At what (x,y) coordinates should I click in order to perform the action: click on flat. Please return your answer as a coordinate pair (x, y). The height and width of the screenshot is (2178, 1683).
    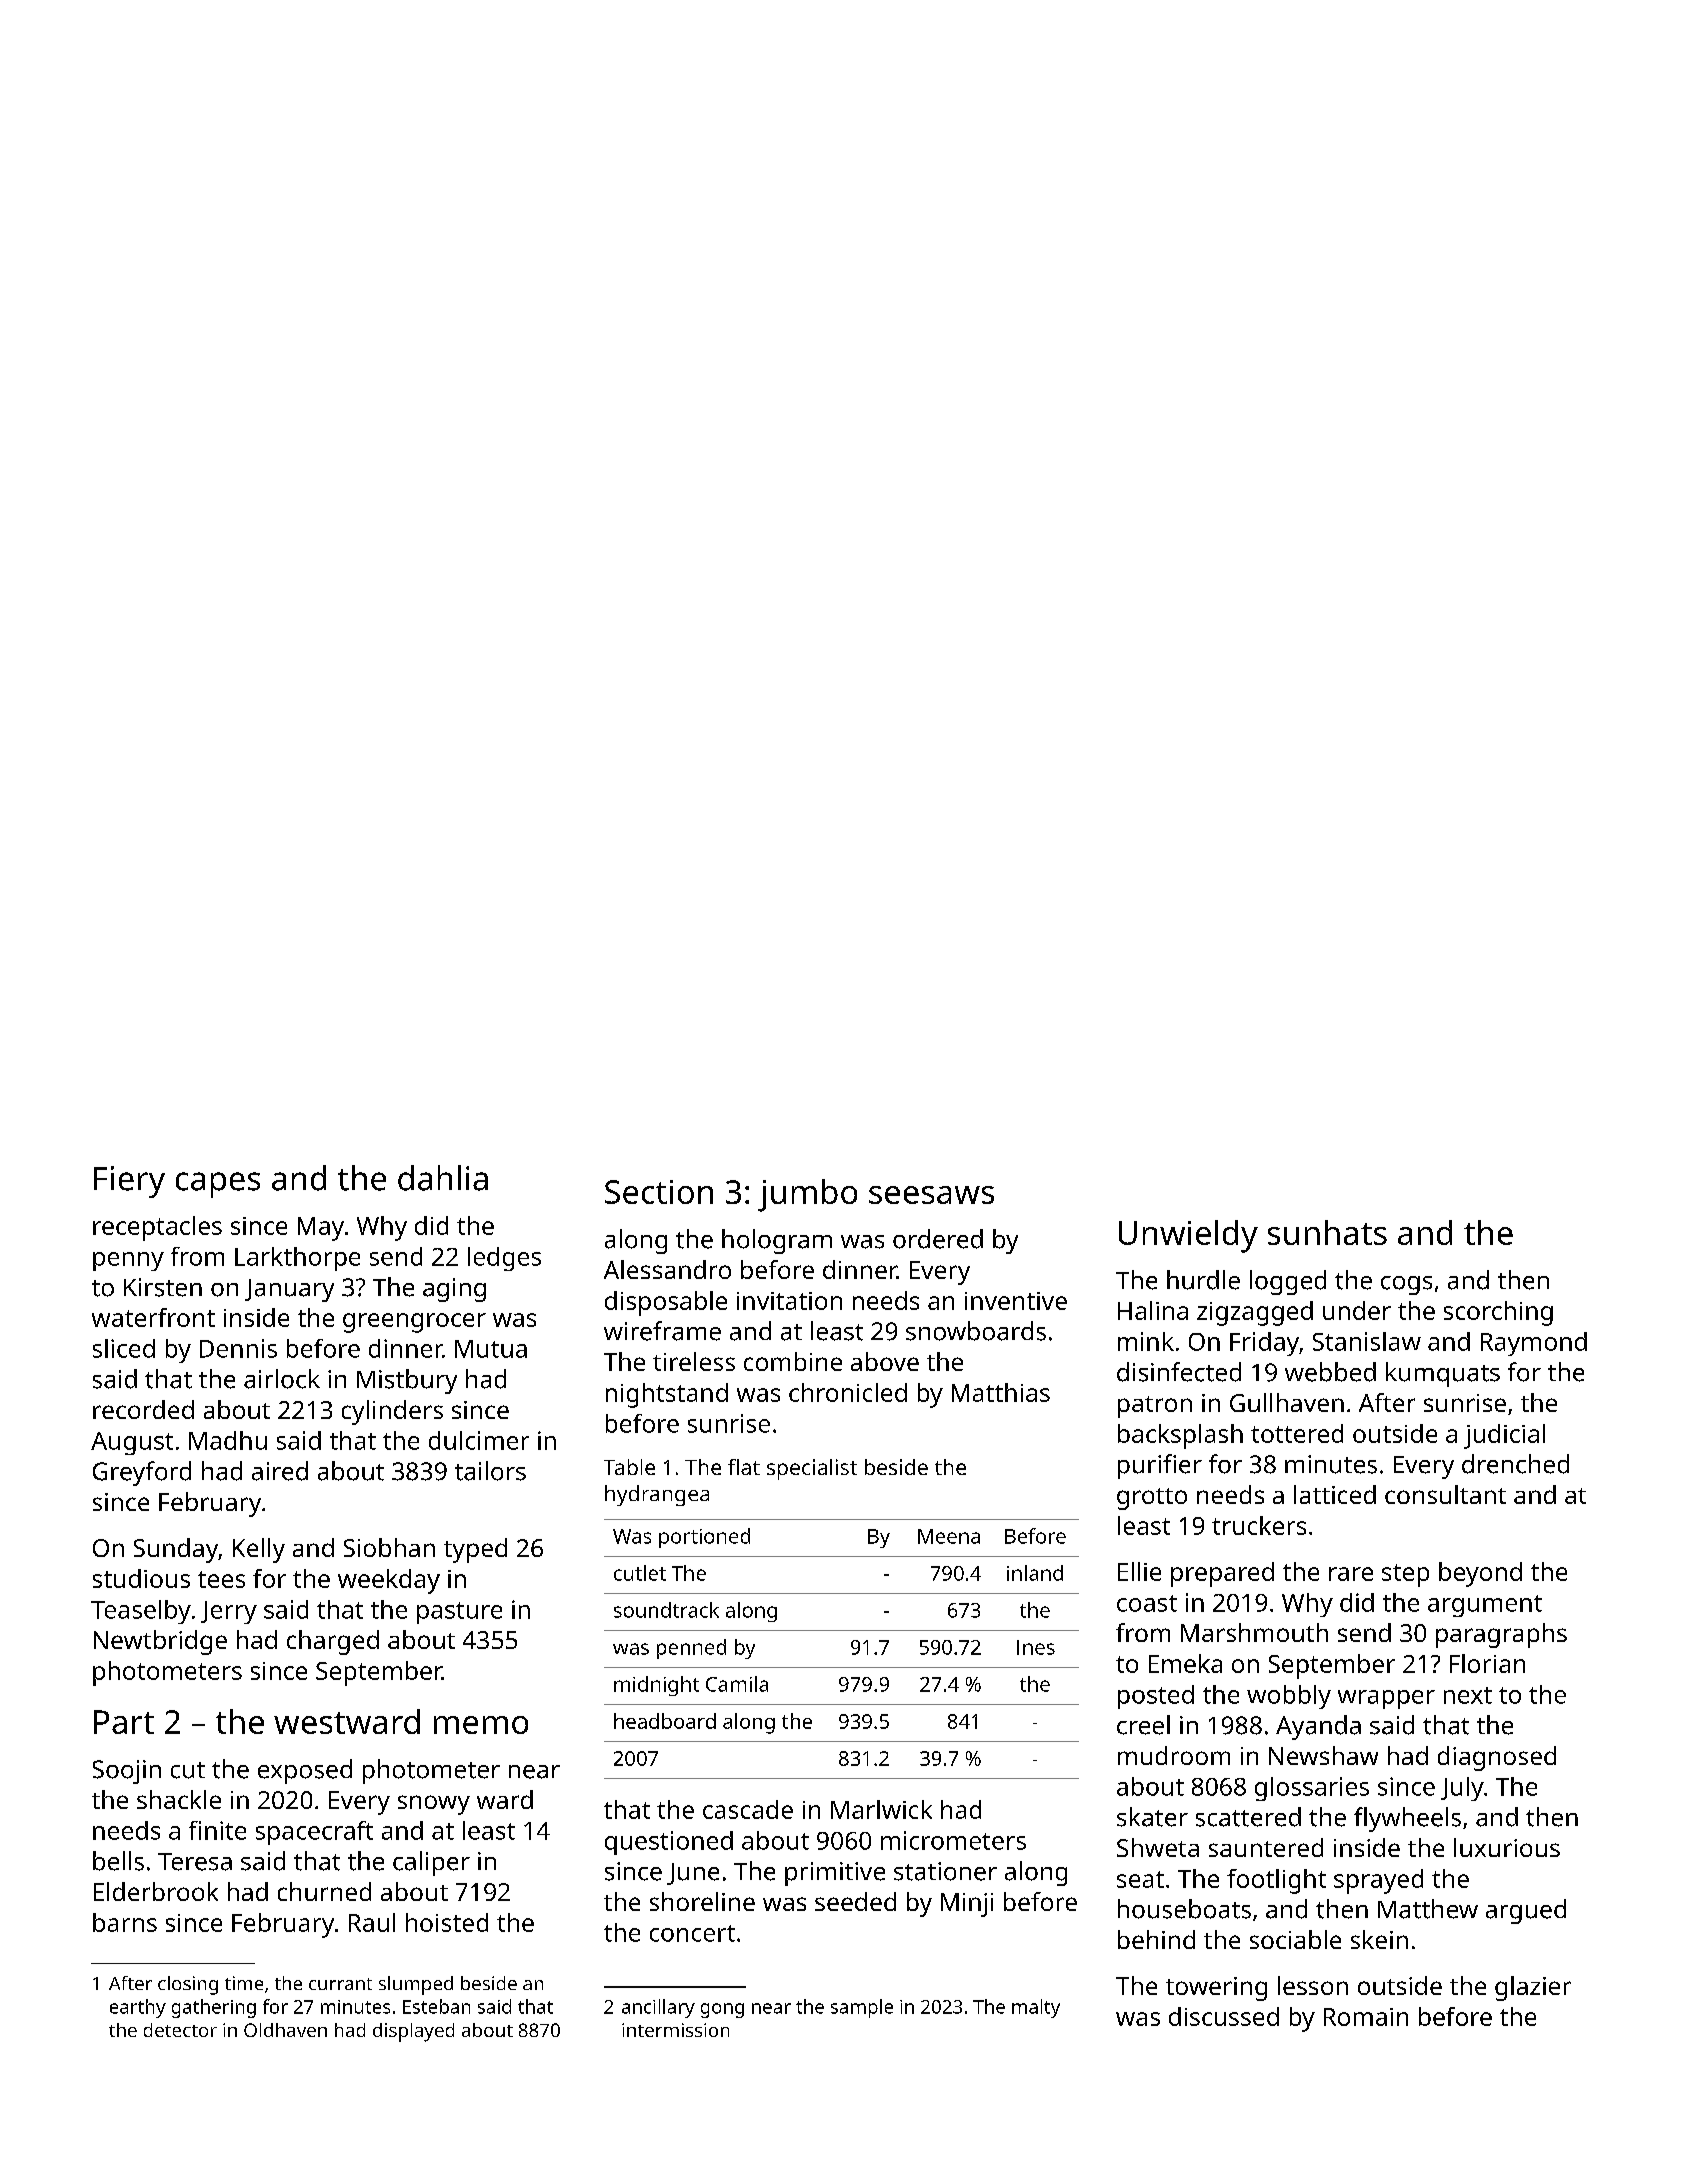
    Looking at the image, I should click on (744, 1467).
